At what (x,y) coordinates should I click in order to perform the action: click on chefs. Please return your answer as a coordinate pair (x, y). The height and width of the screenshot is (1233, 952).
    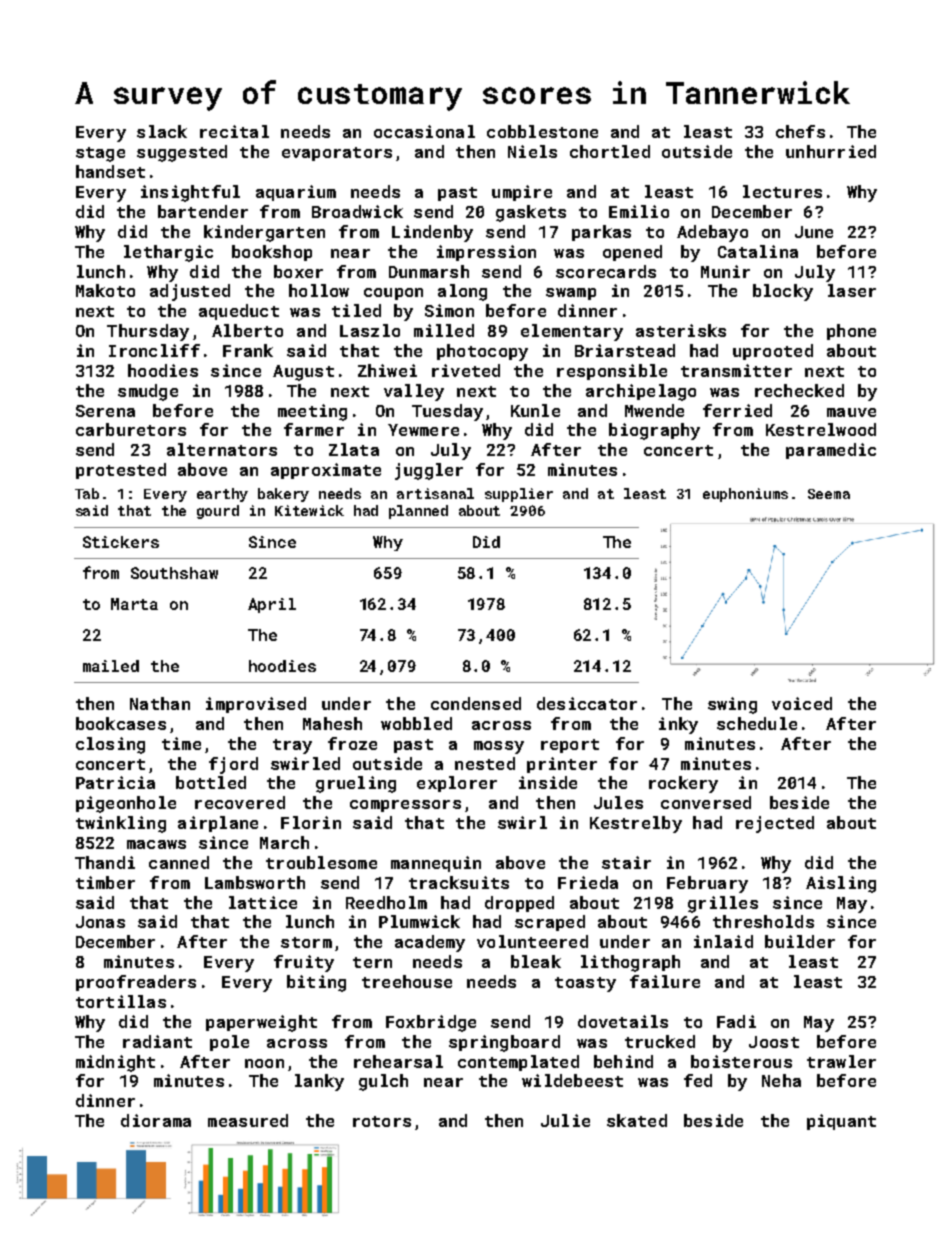
    Looking at the image, I should click on (800, 131).
